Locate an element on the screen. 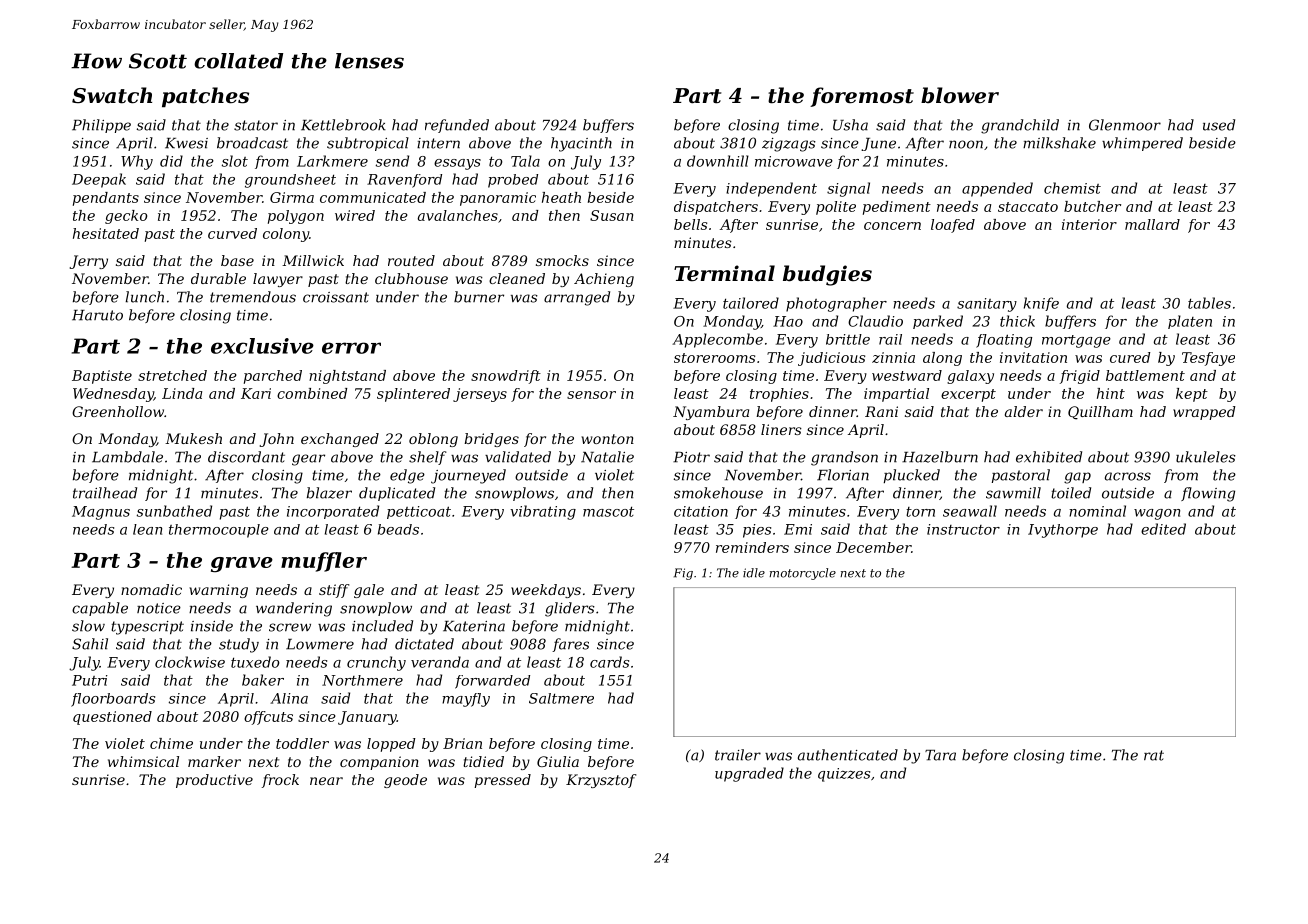 The width and height of the screenshot is (1308, 924). frock is located at coordinates (280, 781).
